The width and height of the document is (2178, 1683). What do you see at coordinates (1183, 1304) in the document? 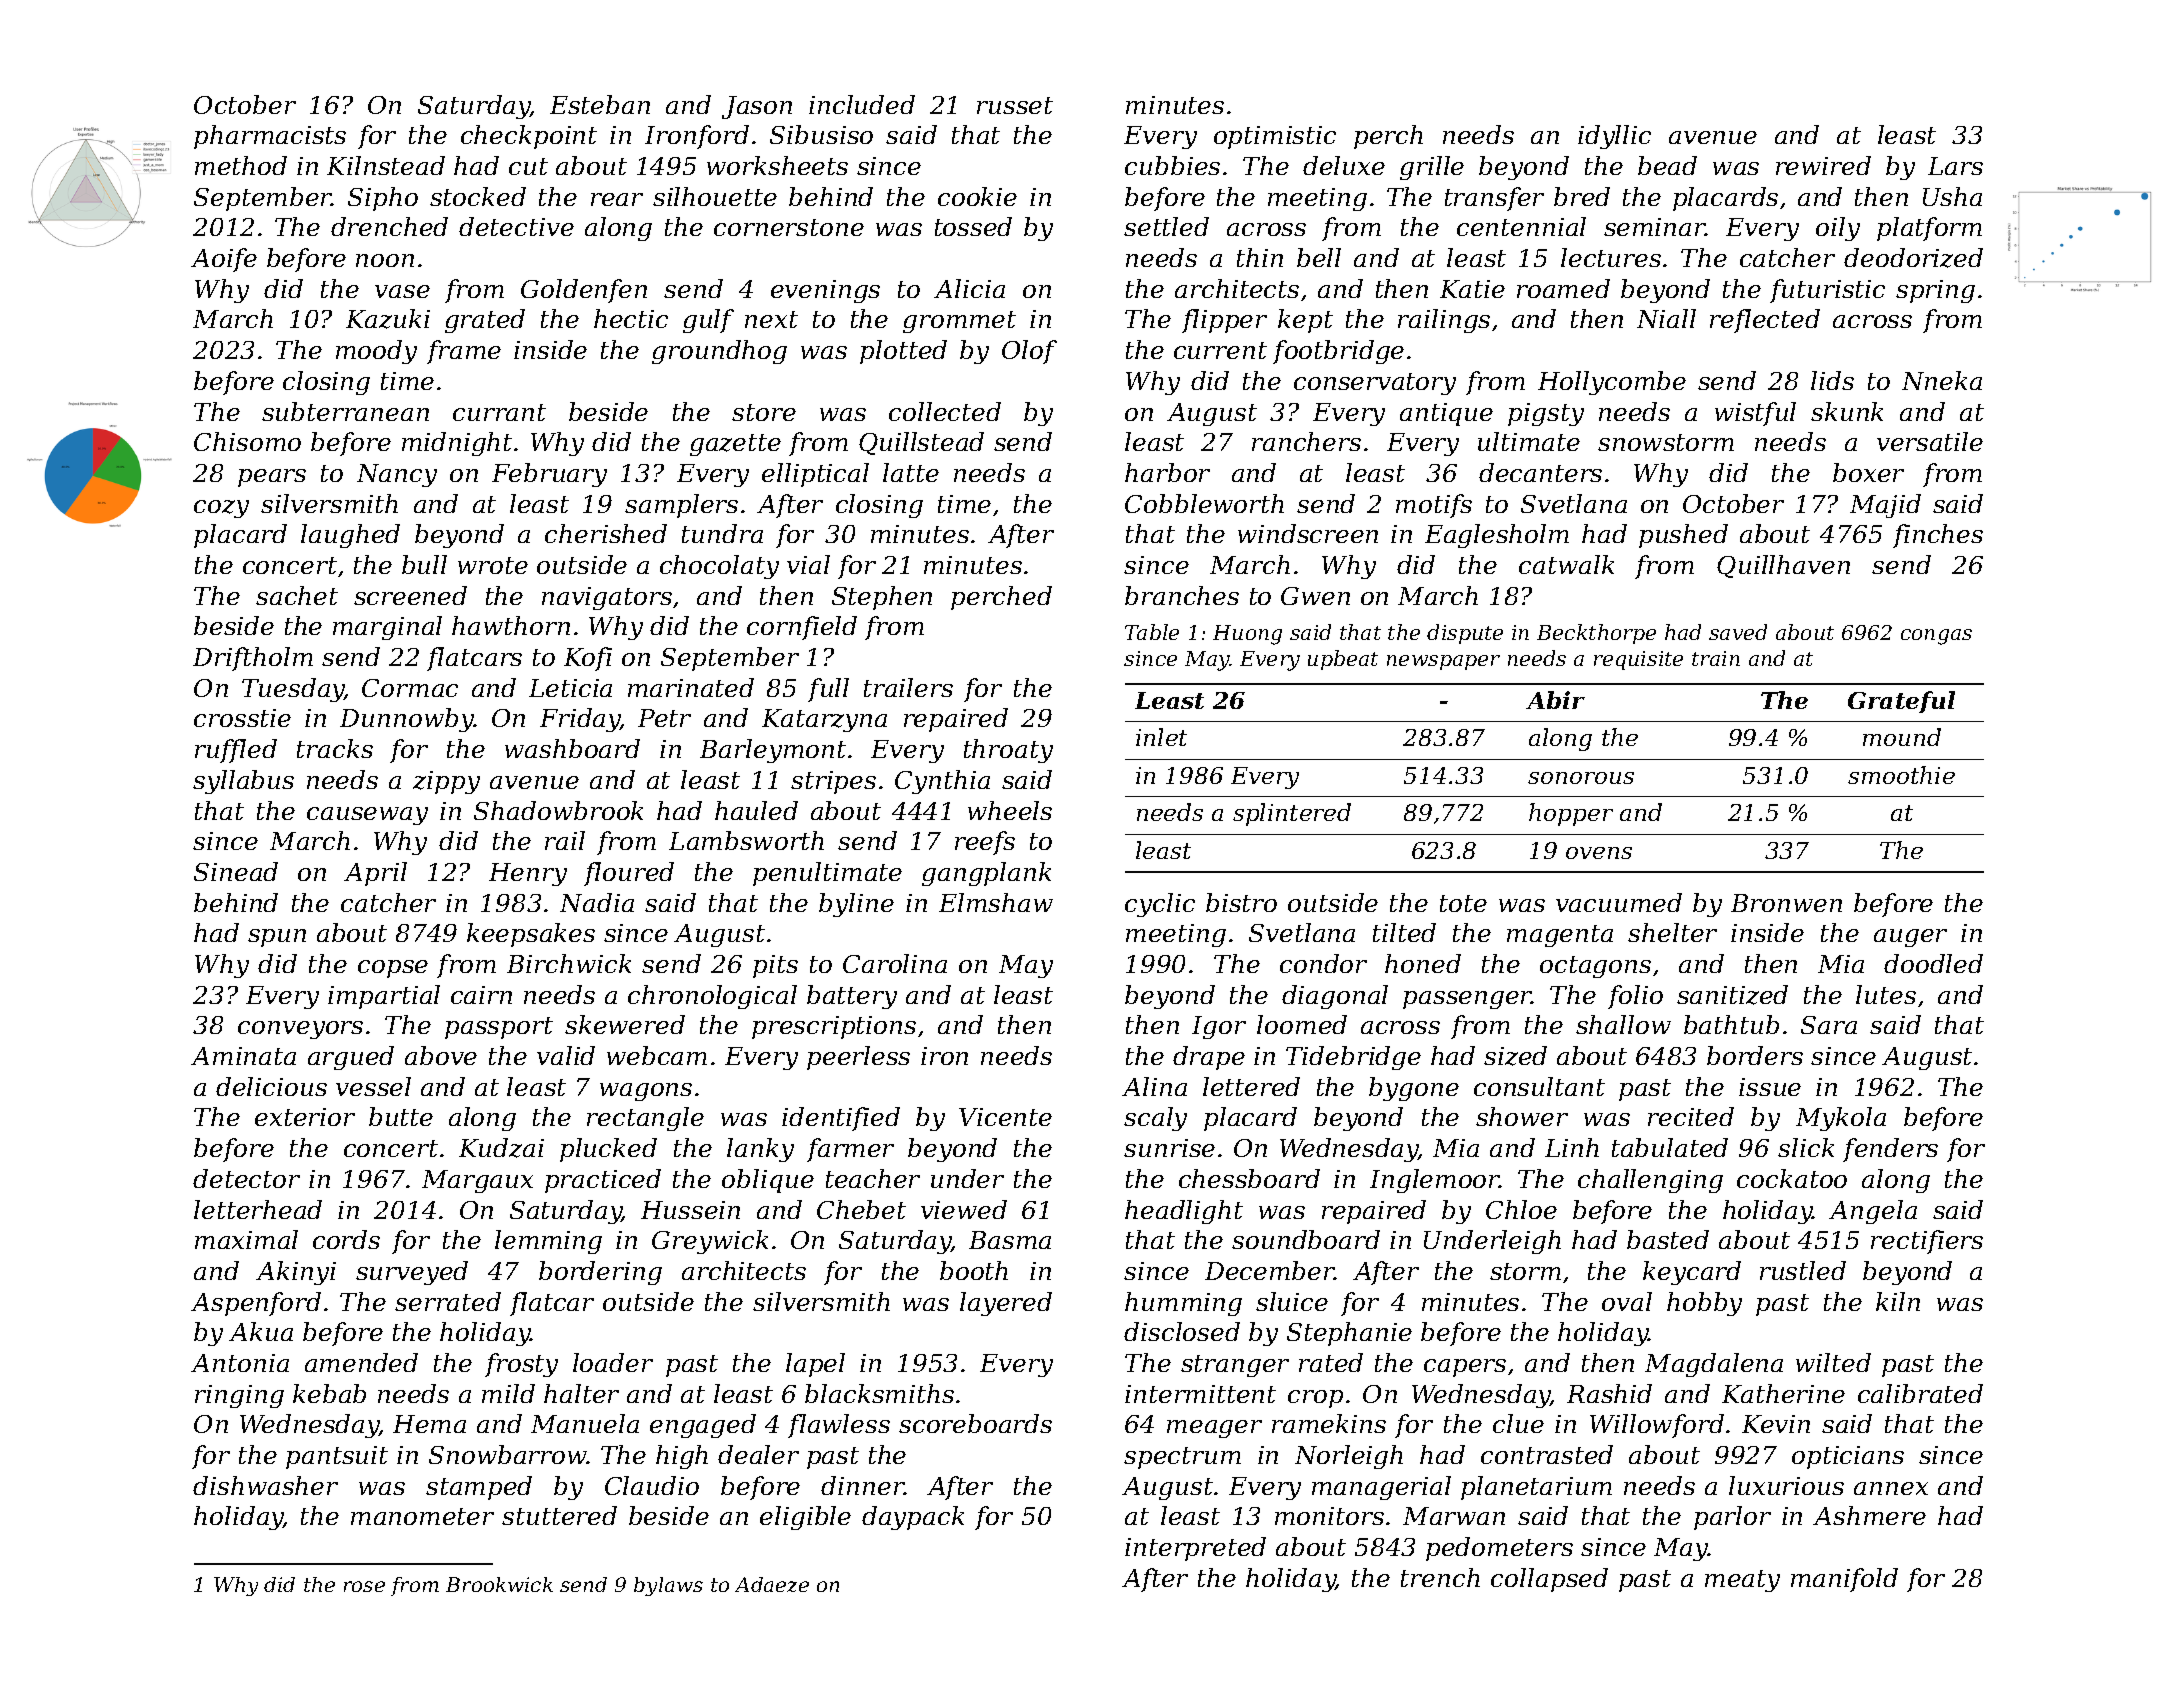
I see `humming` at bounding box center [1183, 1304].
